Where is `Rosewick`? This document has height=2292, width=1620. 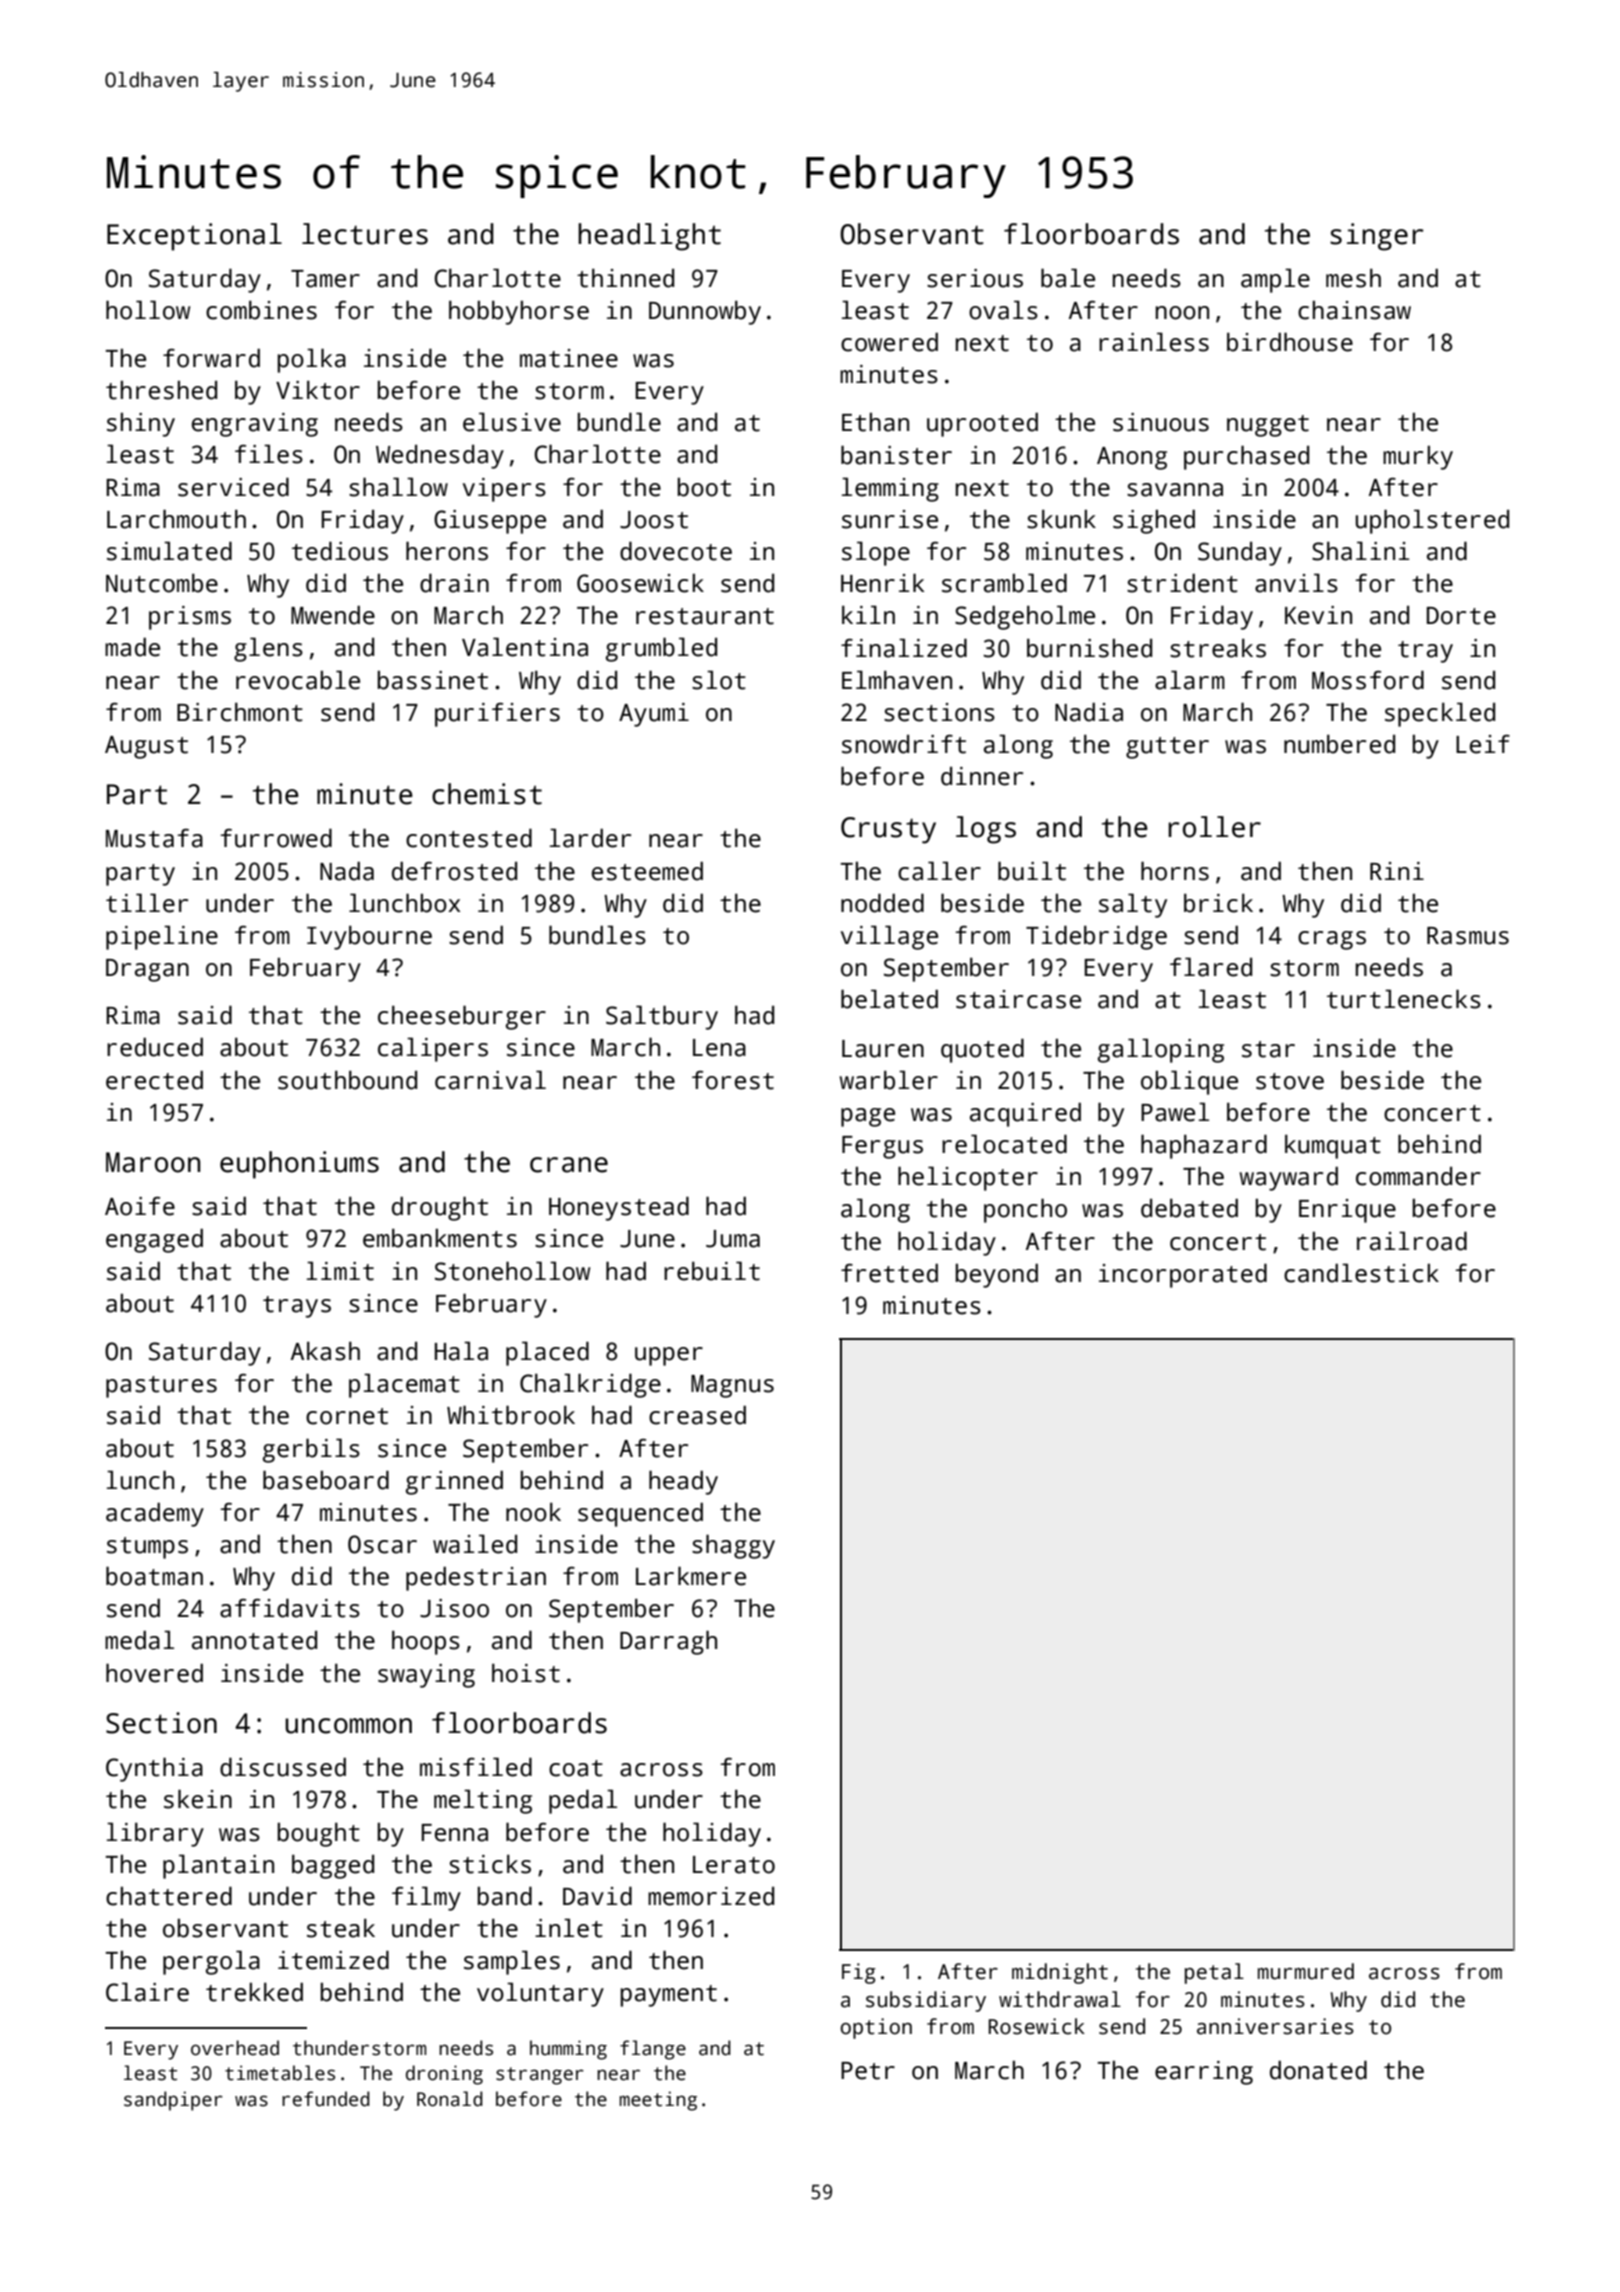
Rosewick is located at coordinates (1037, 2026).
